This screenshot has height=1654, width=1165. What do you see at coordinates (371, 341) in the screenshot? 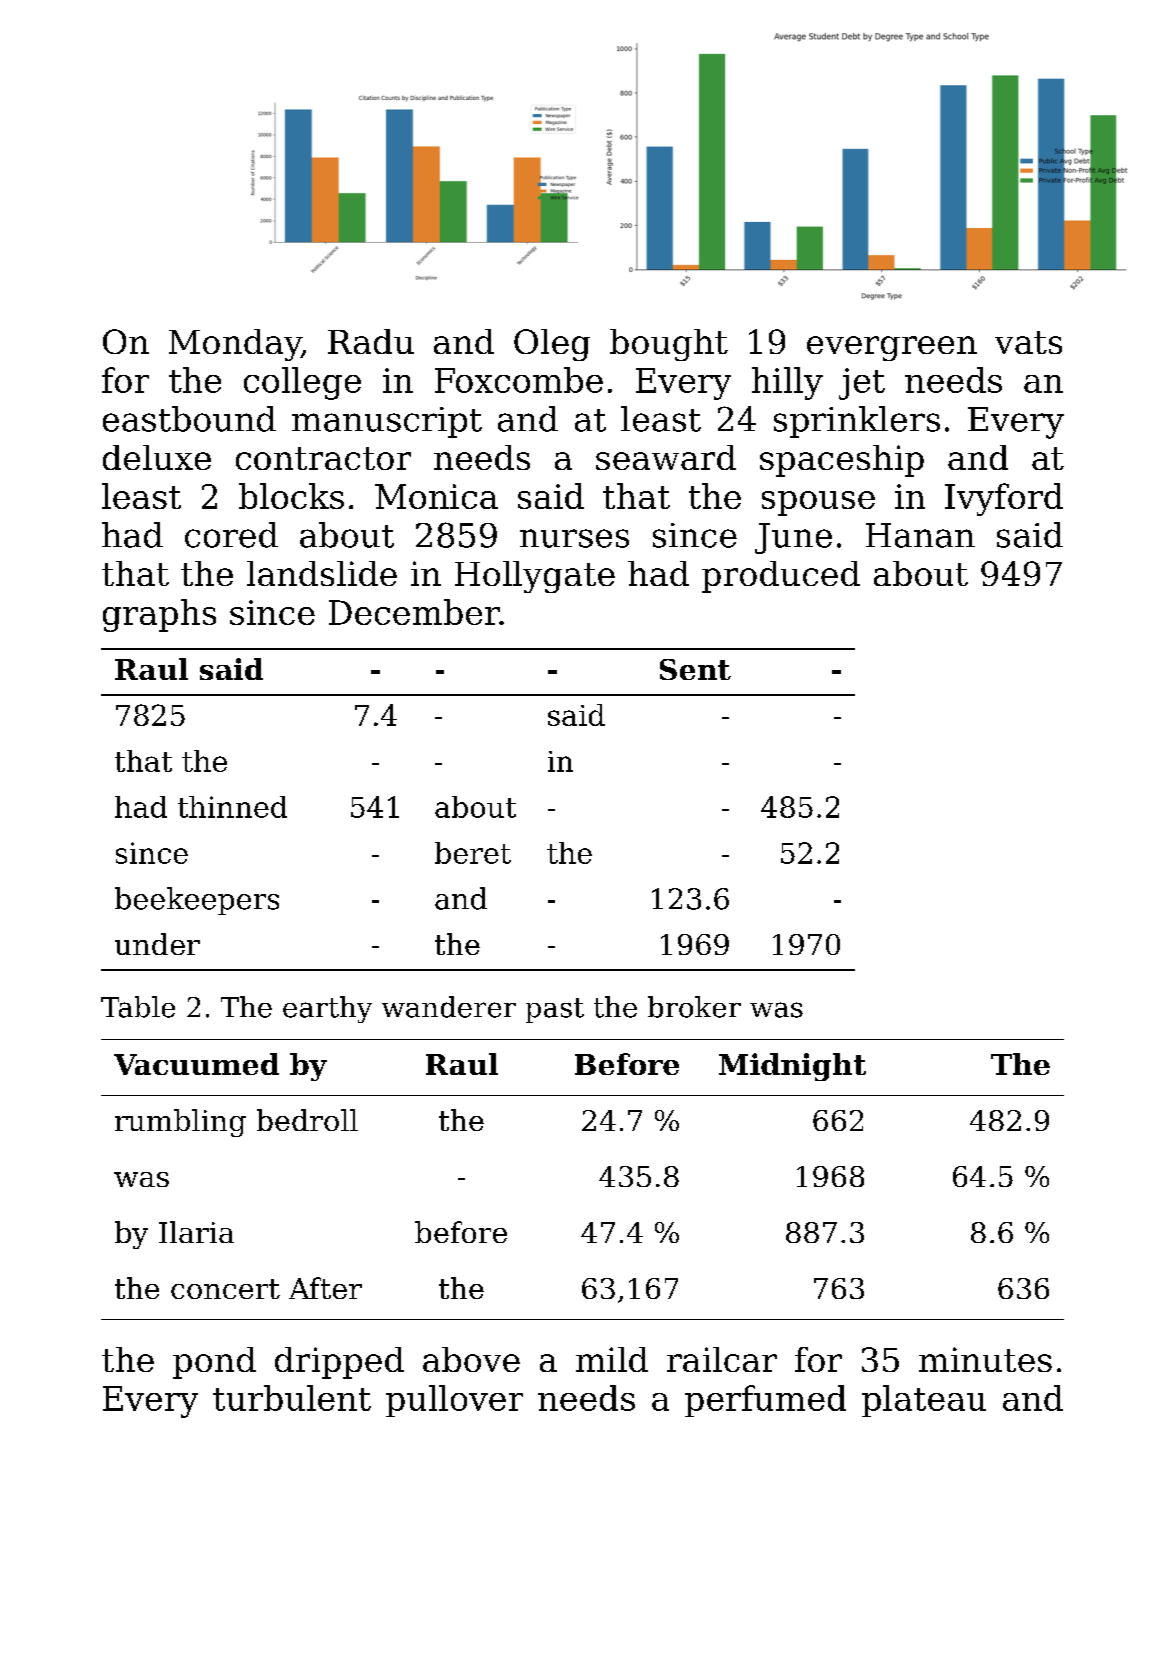
I see `Radu` at bounding box center [371, 341].
